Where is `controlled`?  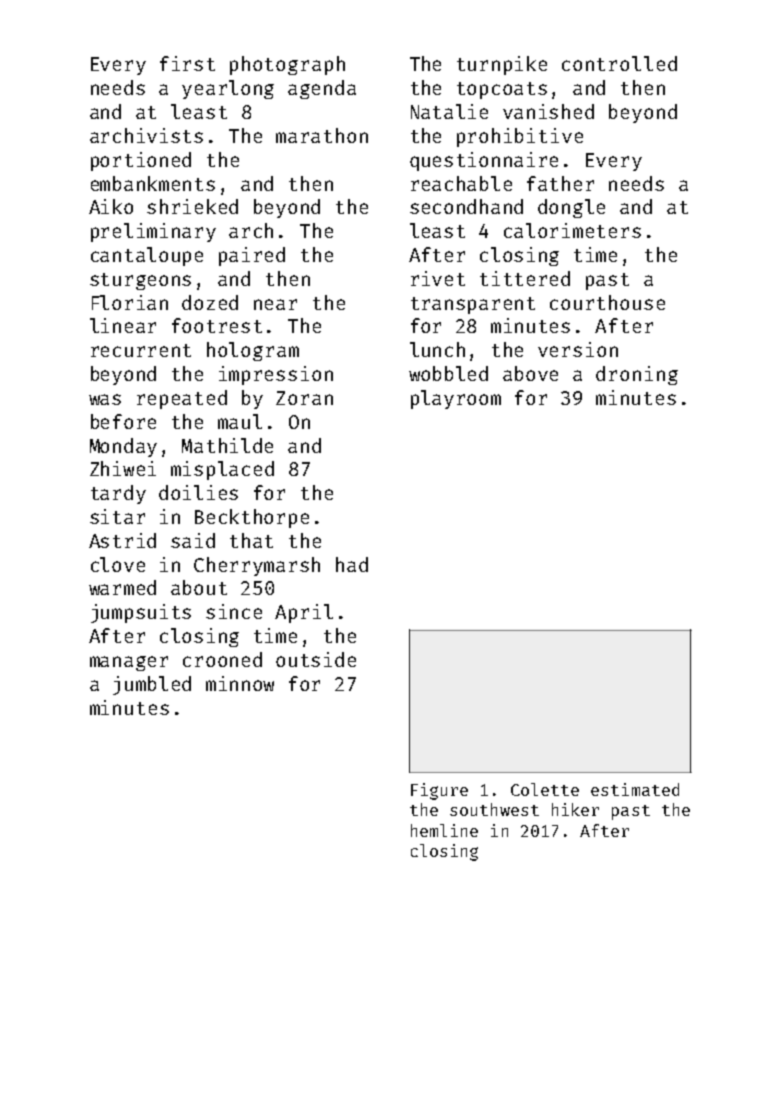 controlled is located at coordinates (619, 63).
